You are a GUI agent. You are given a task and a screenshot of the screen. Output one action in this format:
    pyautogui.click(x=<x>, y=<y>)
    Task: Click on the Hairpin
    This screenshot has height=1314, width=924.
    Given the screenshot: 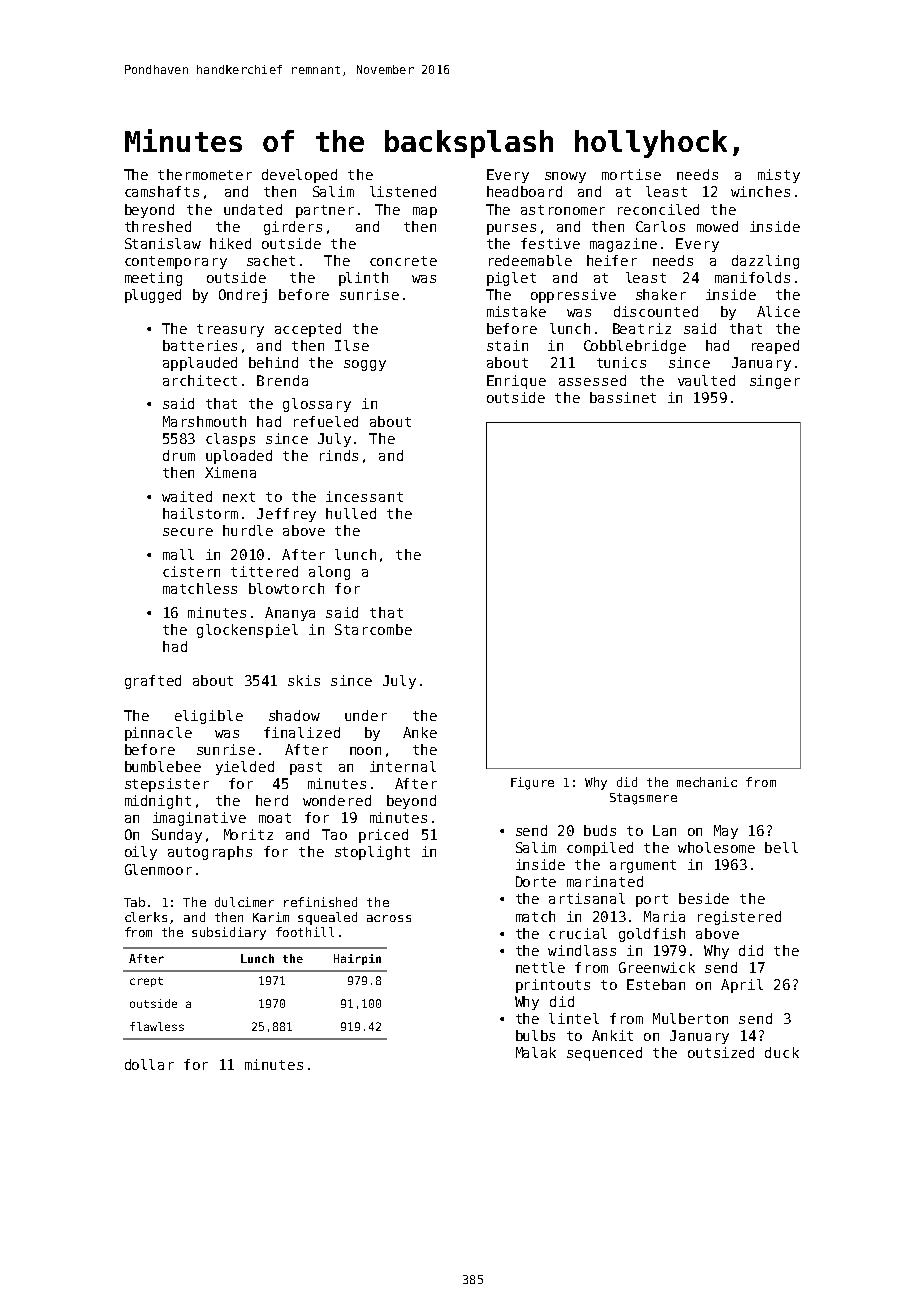 What is the action you would take?
    pyautogui.click(x=357, y=959)
